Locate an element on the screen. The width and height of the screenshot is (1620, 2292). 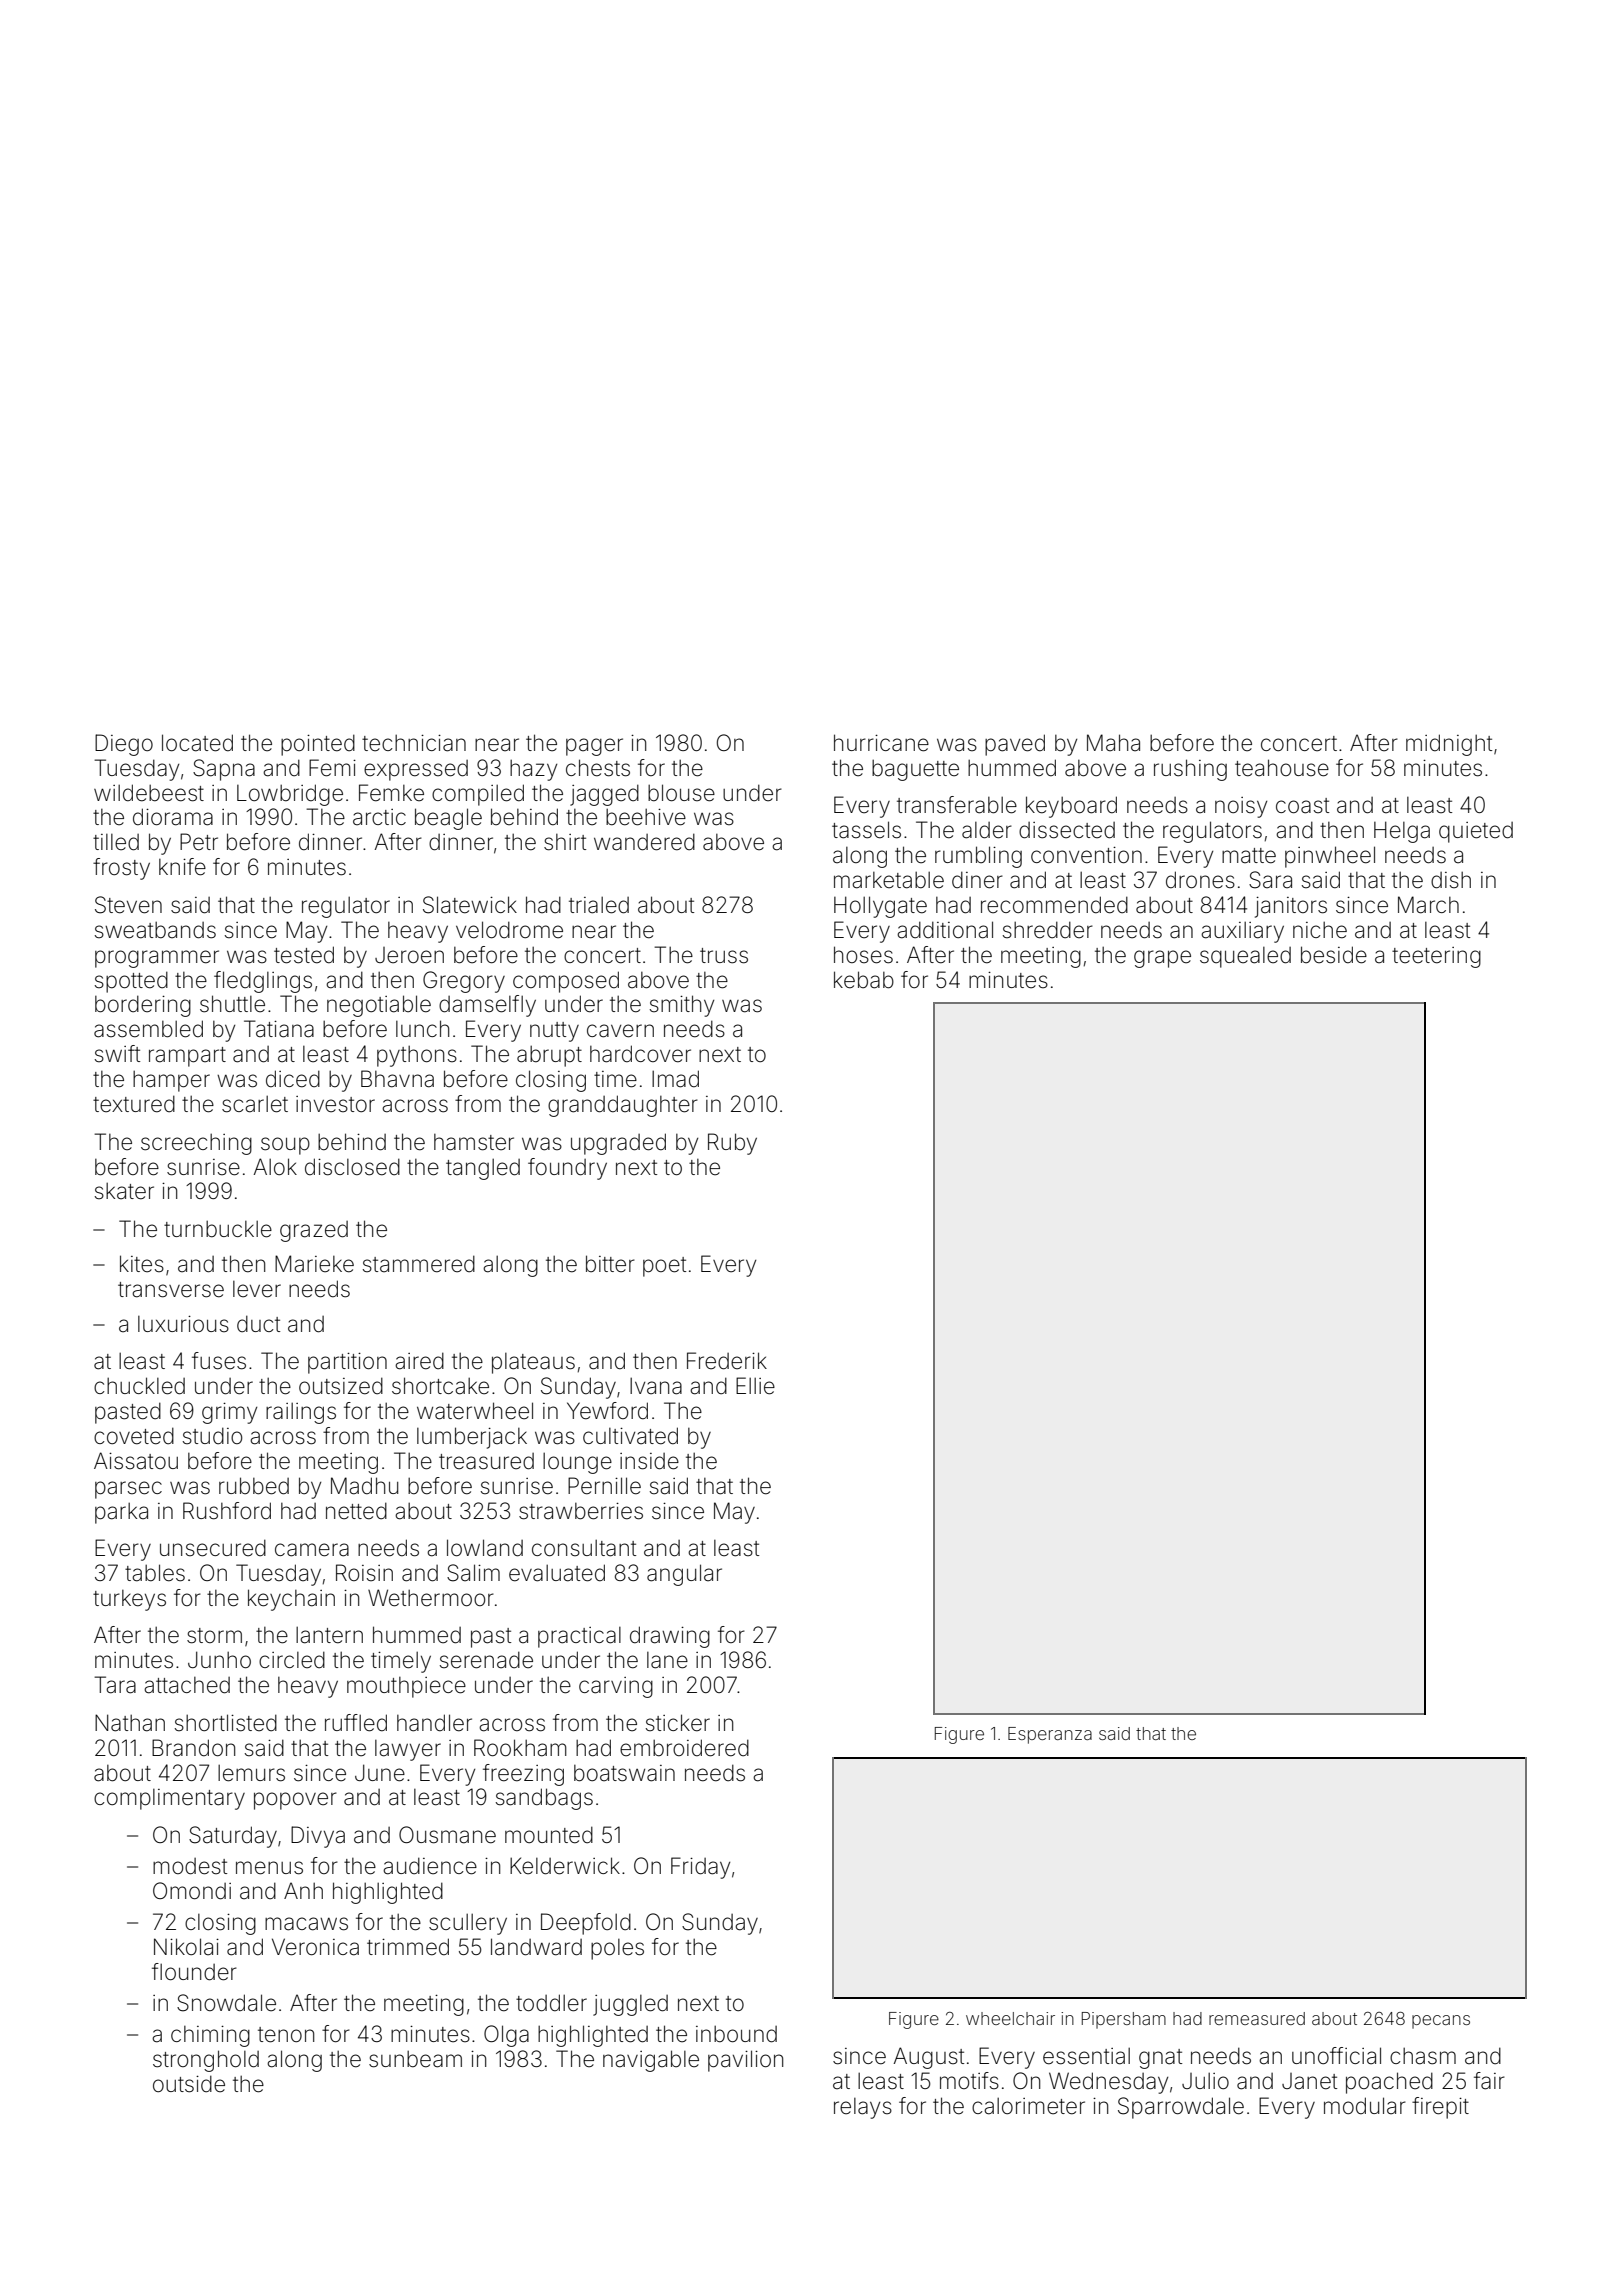
juggled is located at coordinates (630, 2005).
